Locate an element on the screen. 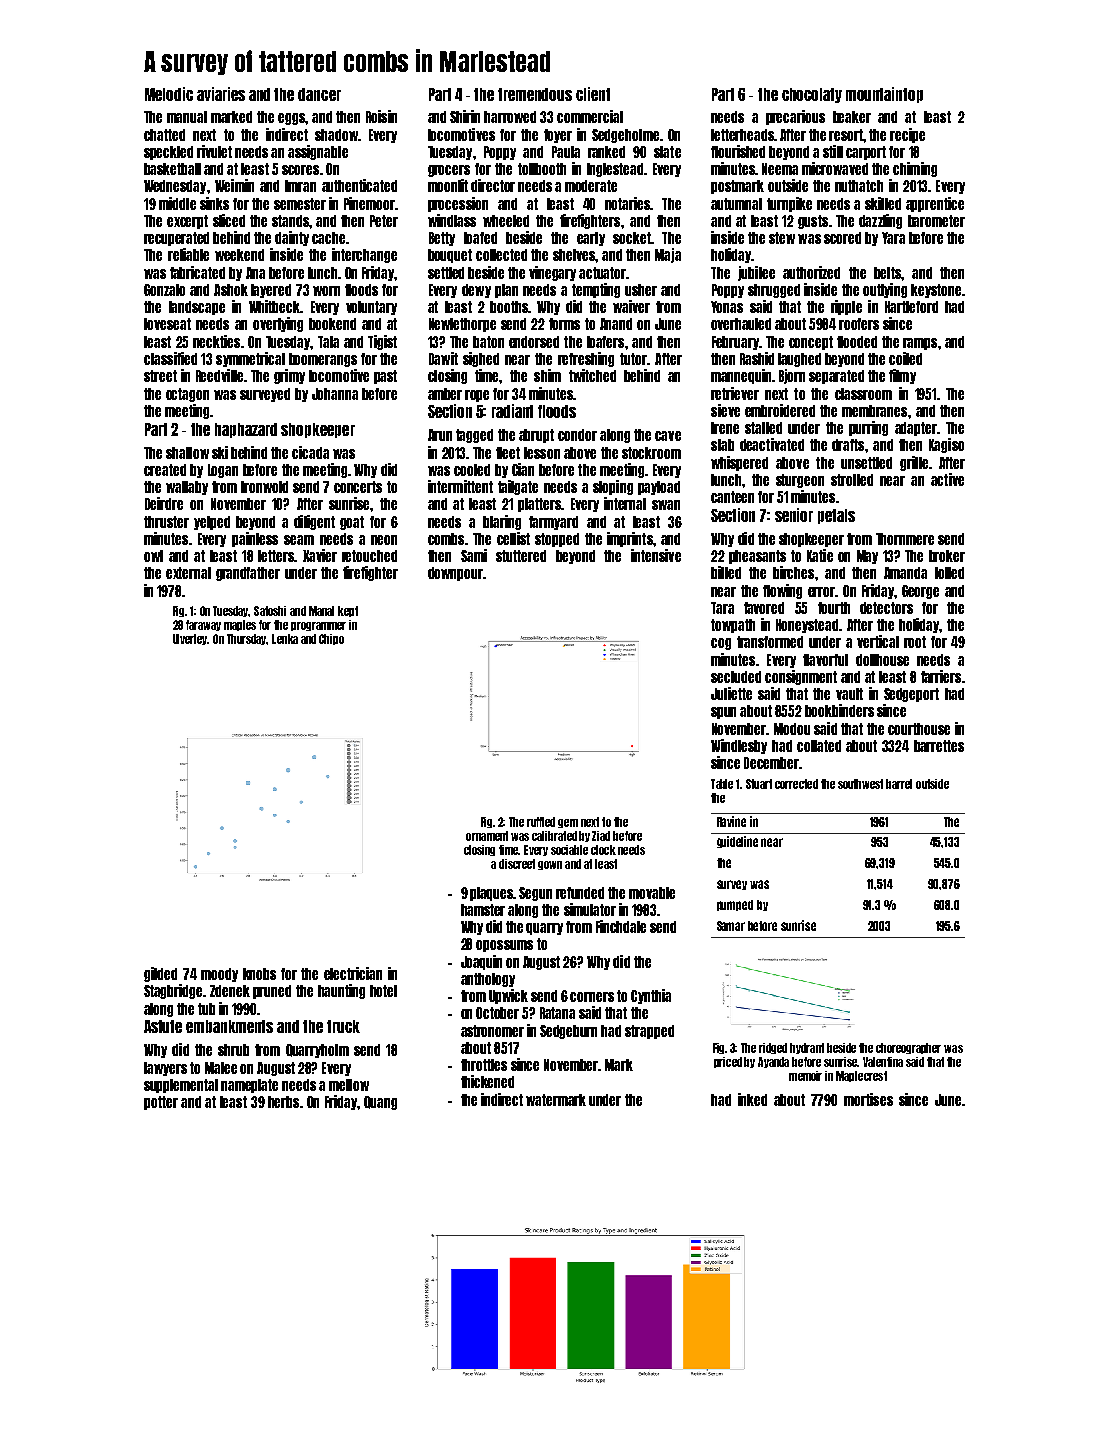  inked is located at coordinates (752, 1099).
